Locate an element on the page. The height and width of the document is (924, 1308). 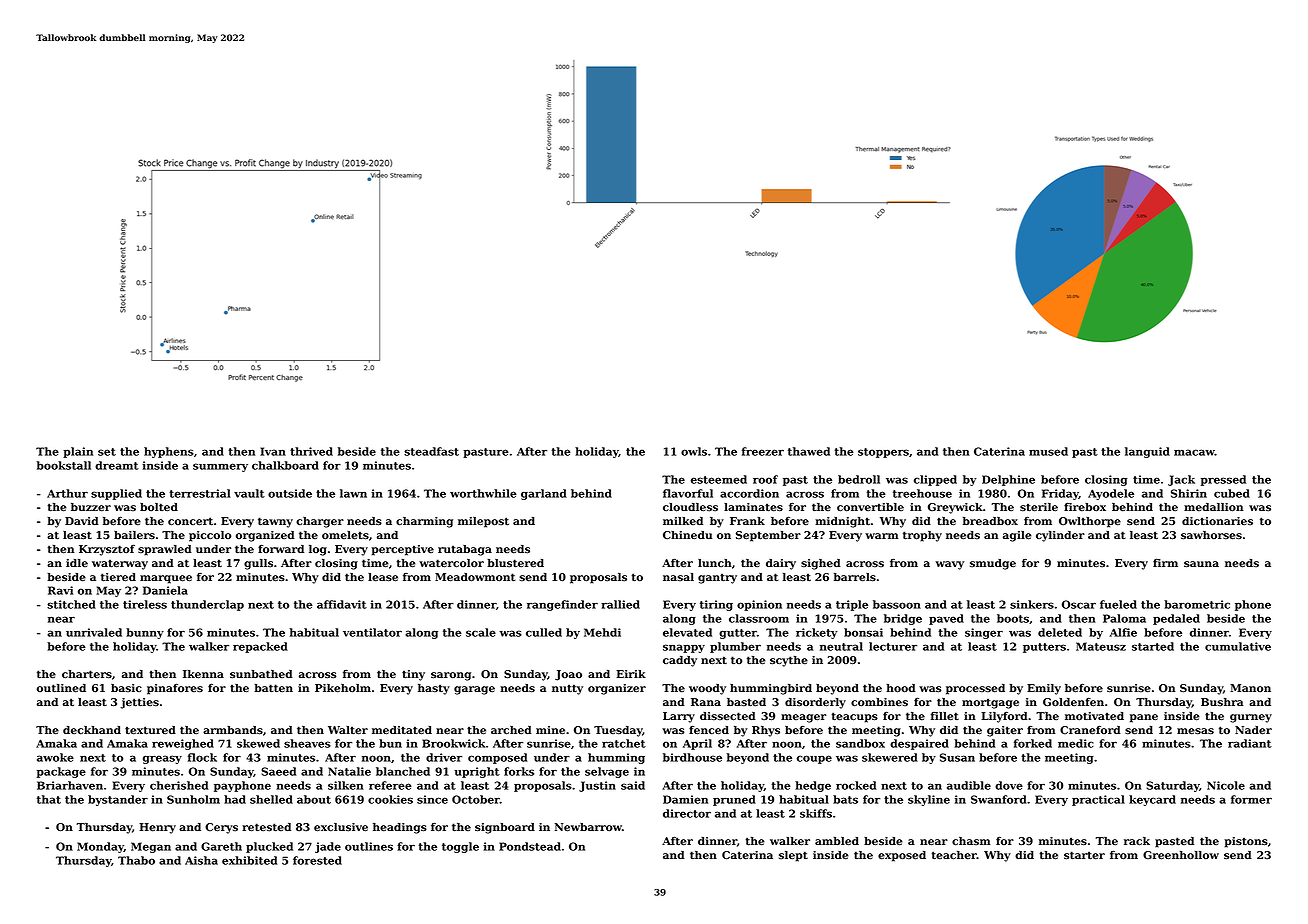
Megan is located at coordinates (151, 847).
